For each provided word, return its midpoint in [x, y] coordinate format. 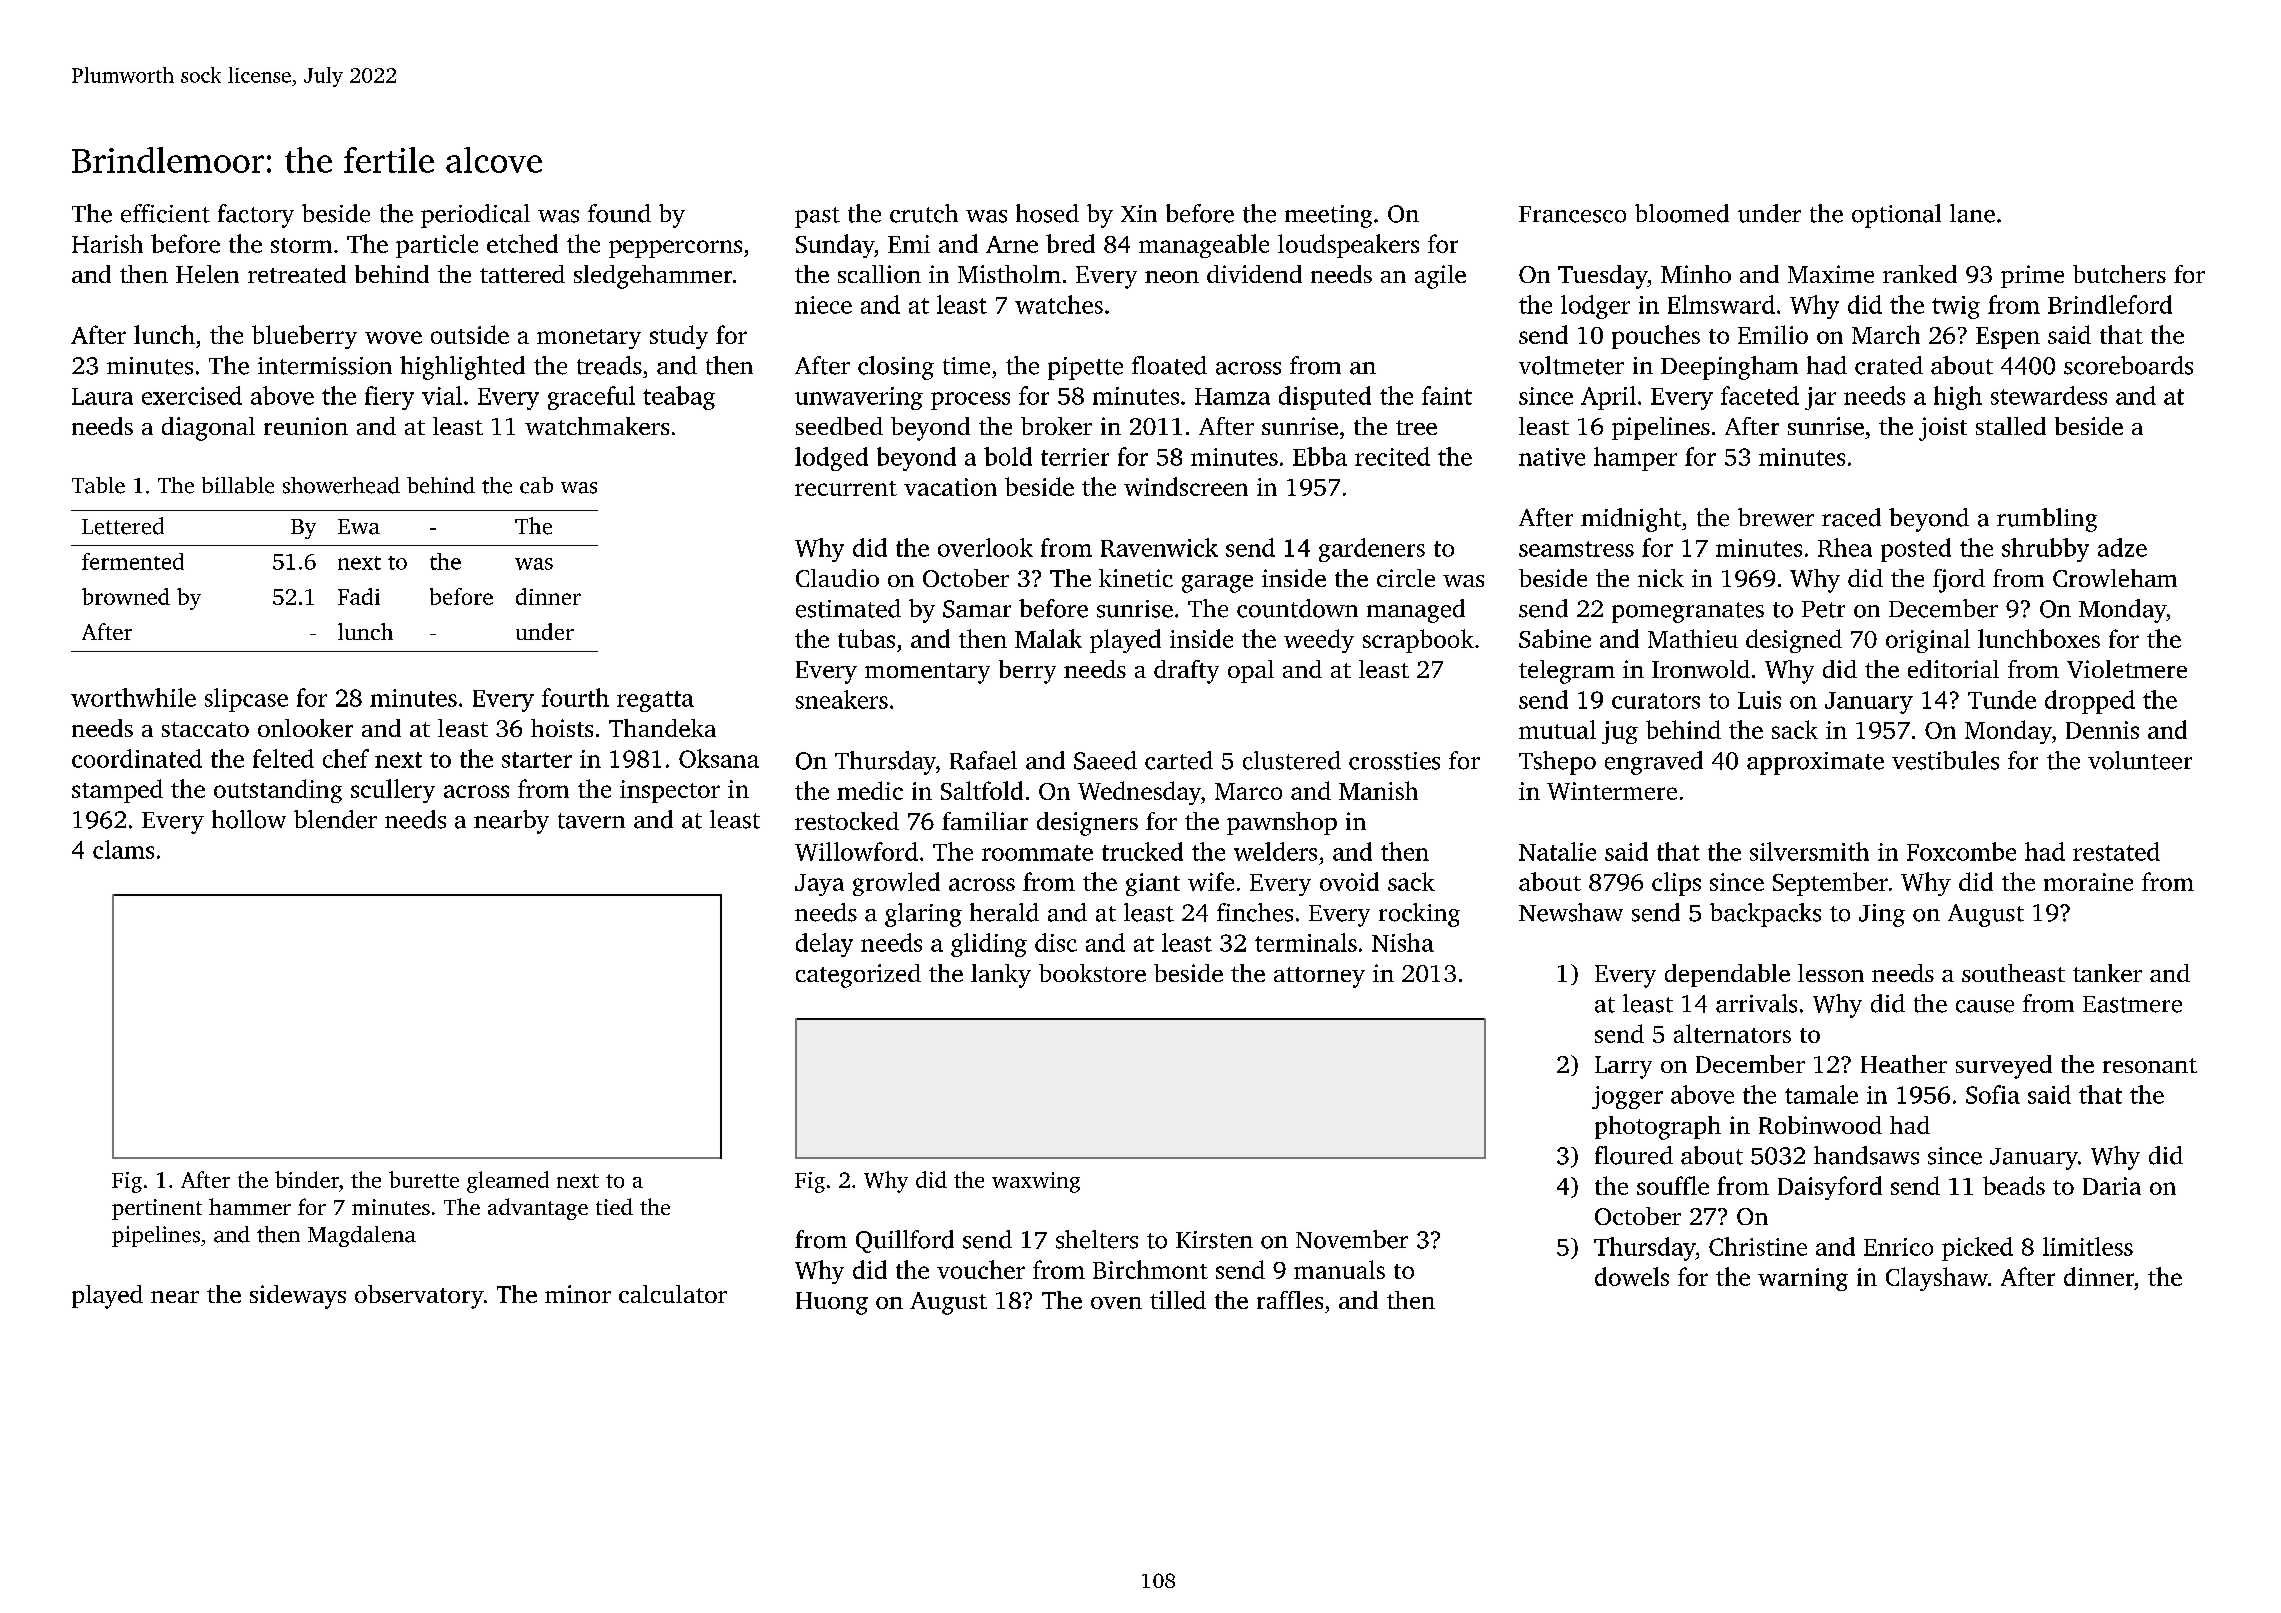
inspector [670, 791]
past [817, 217]
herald [1004, 912]
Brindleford [2110, 304]
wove [393, 337]
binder [307, 1179]
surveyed [2004, 1067]
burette [424, 1179]
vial [442, 395]
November [1352, 1239]
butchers [2119, 274]
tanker [2107, 973]
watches [1059, 304]
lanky [1001, 976]
